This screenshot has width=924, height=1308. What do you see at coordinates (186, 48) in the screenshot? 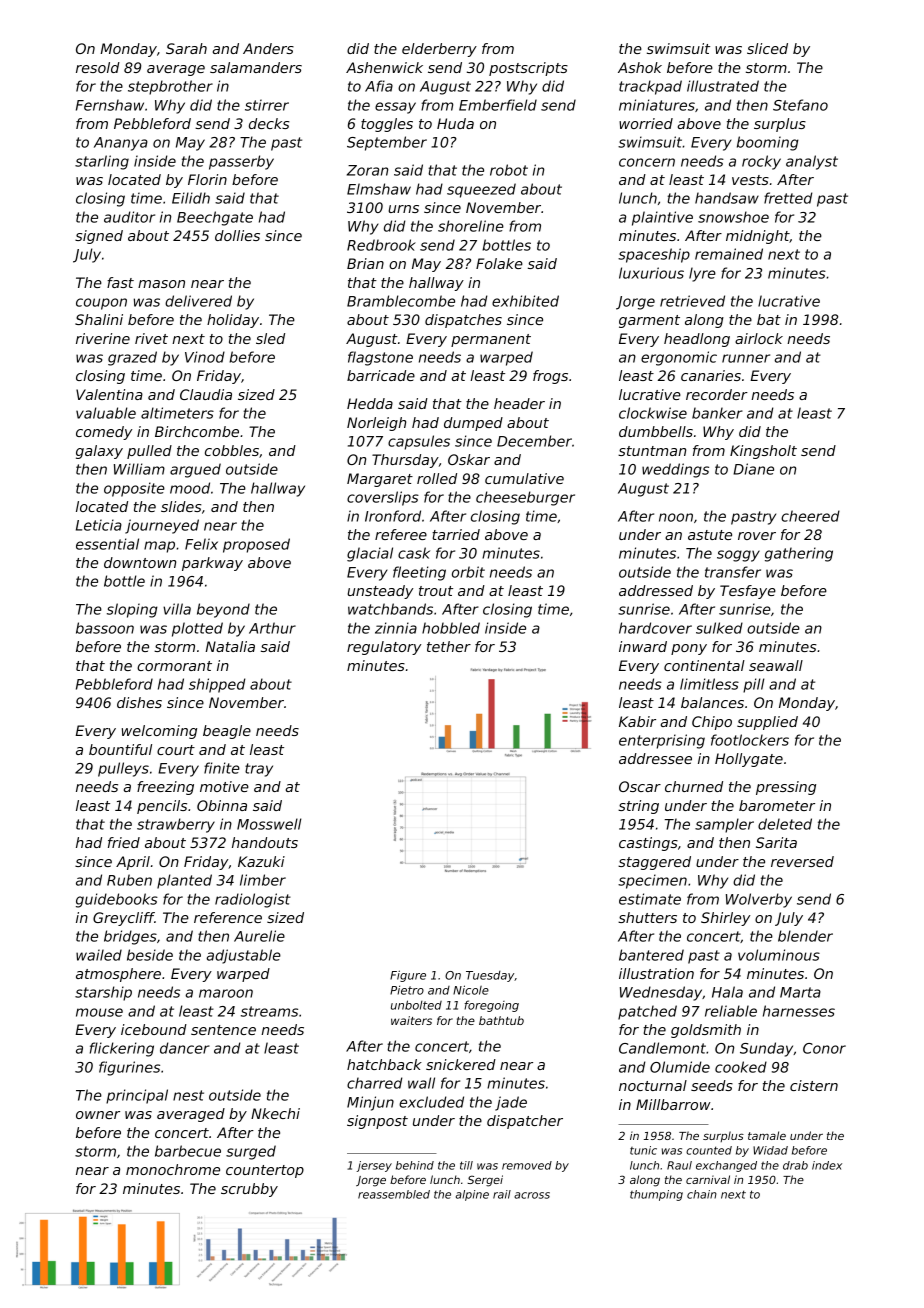
I see `Sarah` at bounding box center [186, 48].
